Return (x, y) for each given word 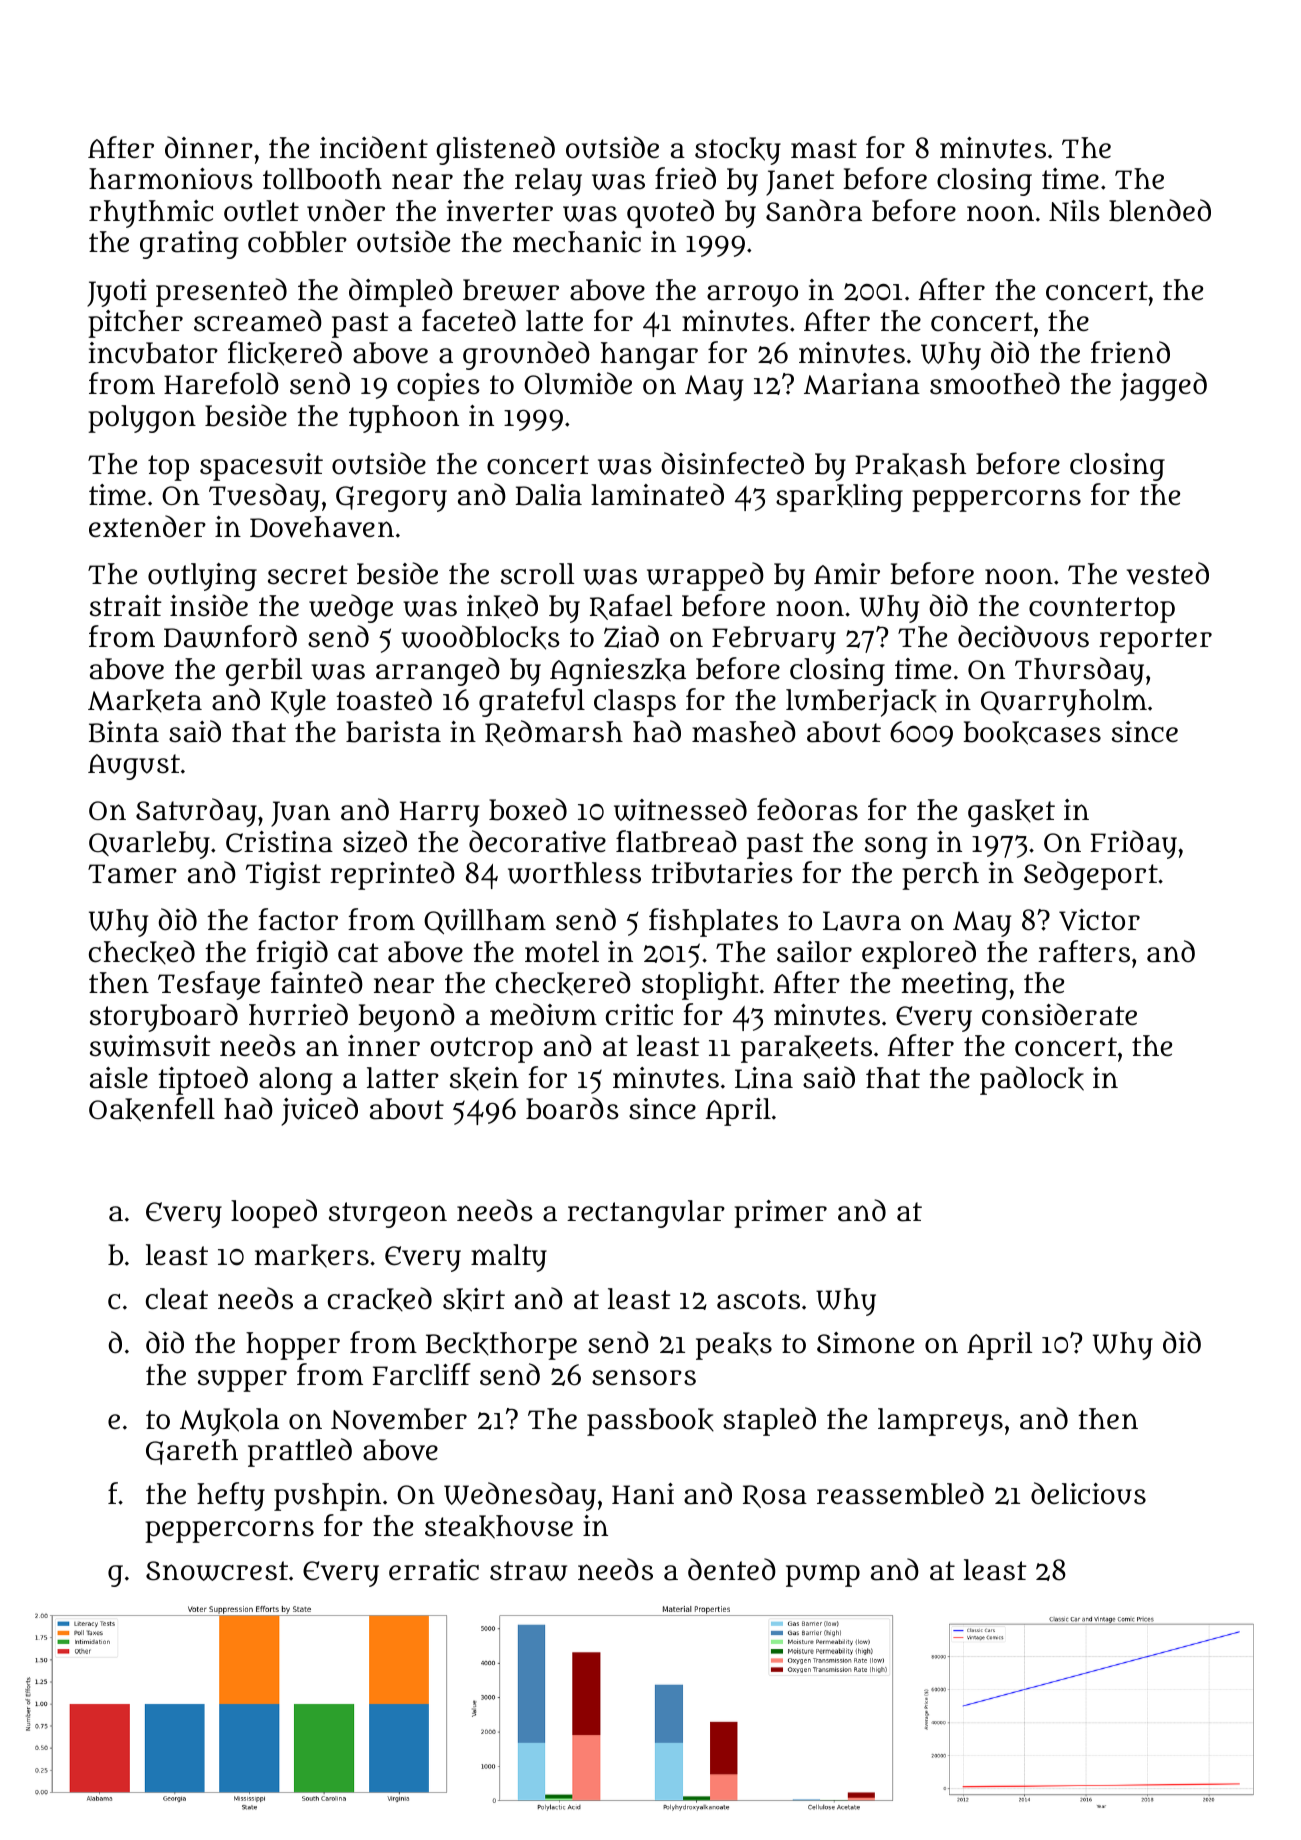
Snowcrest (217, 1571)
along (295, 1081)
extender (147, 526)
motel (562, 952)
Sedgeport (1091, 875)
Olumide (578, 383)
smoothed (995, 383)
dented (732, 1569)
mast (824, 149)
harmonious (171, 179)
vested (1168, 573)
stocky (738, 151)
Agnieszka (618, 672)
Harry (439, 814)
